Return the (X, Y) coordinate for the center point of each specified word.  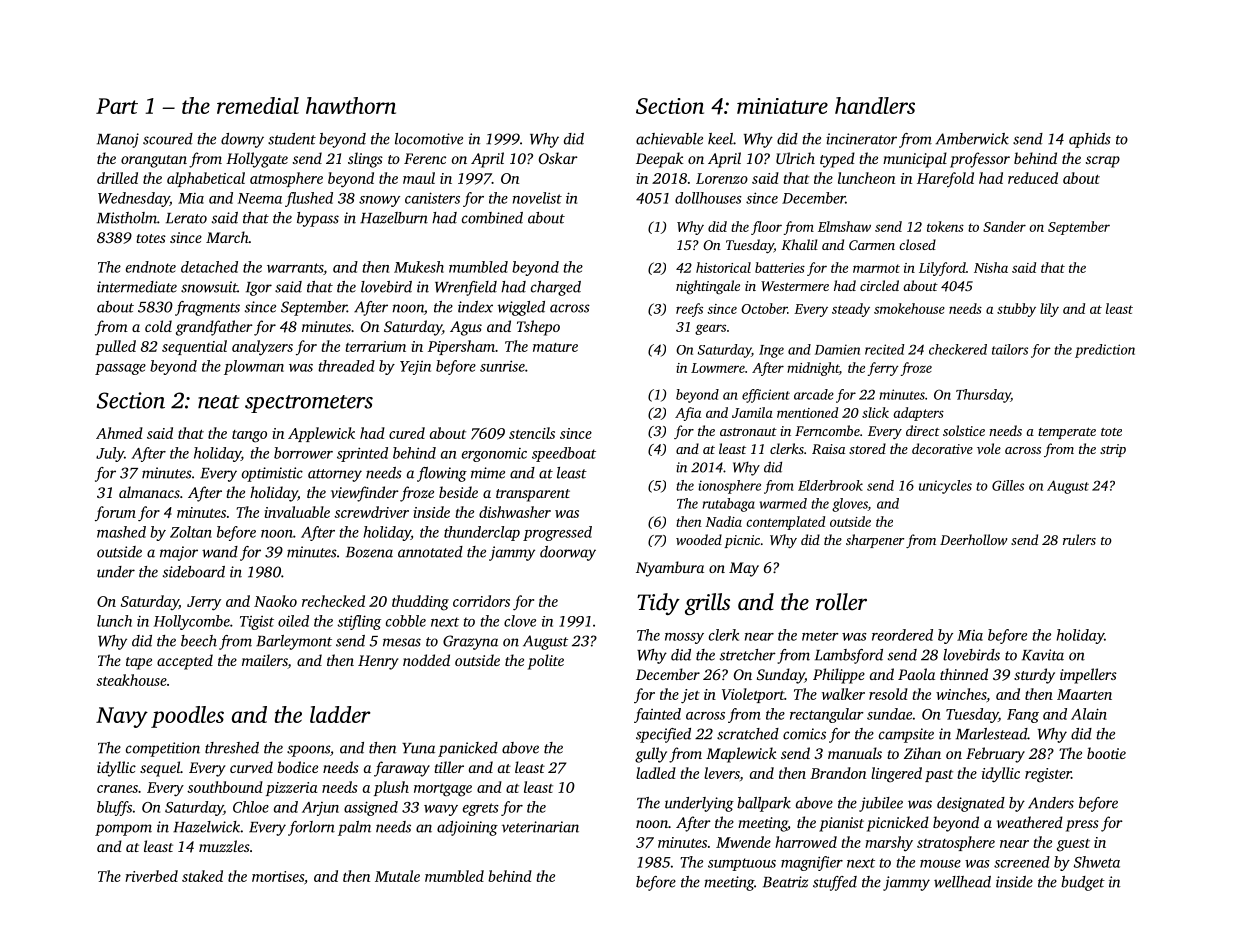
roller (841, 602)
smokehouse (909, 308)
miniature (782, 106)
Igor (259, 289)
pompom (123, 830)
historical (723, 267)
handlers (875, 105)
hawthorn (351, 105)
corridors (481, 601)
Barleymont (294, 642)
